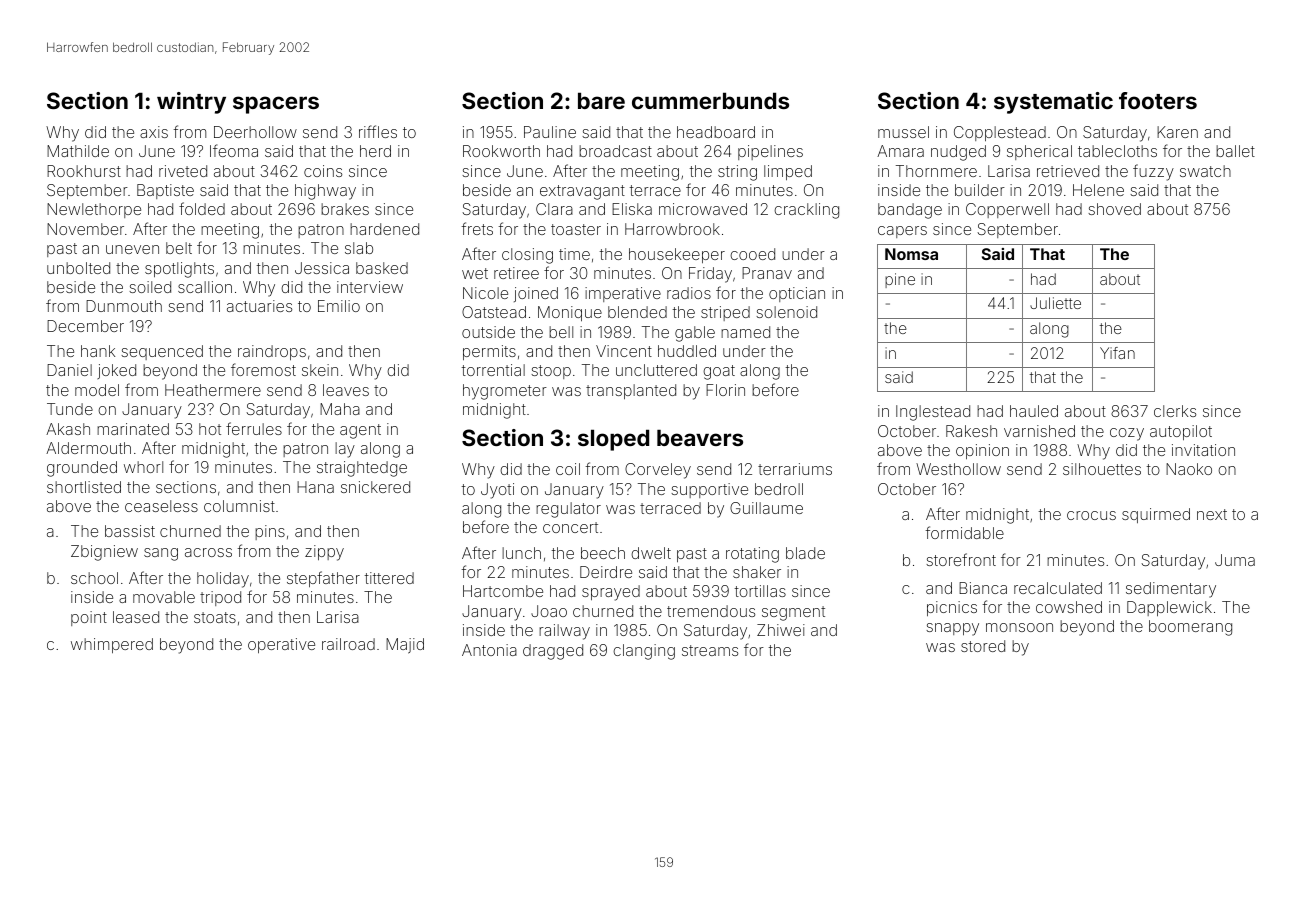 The image size is (1308, 924). Describe the element at coordinates (322, 268) in the page. I see `Jessica` at that location.
